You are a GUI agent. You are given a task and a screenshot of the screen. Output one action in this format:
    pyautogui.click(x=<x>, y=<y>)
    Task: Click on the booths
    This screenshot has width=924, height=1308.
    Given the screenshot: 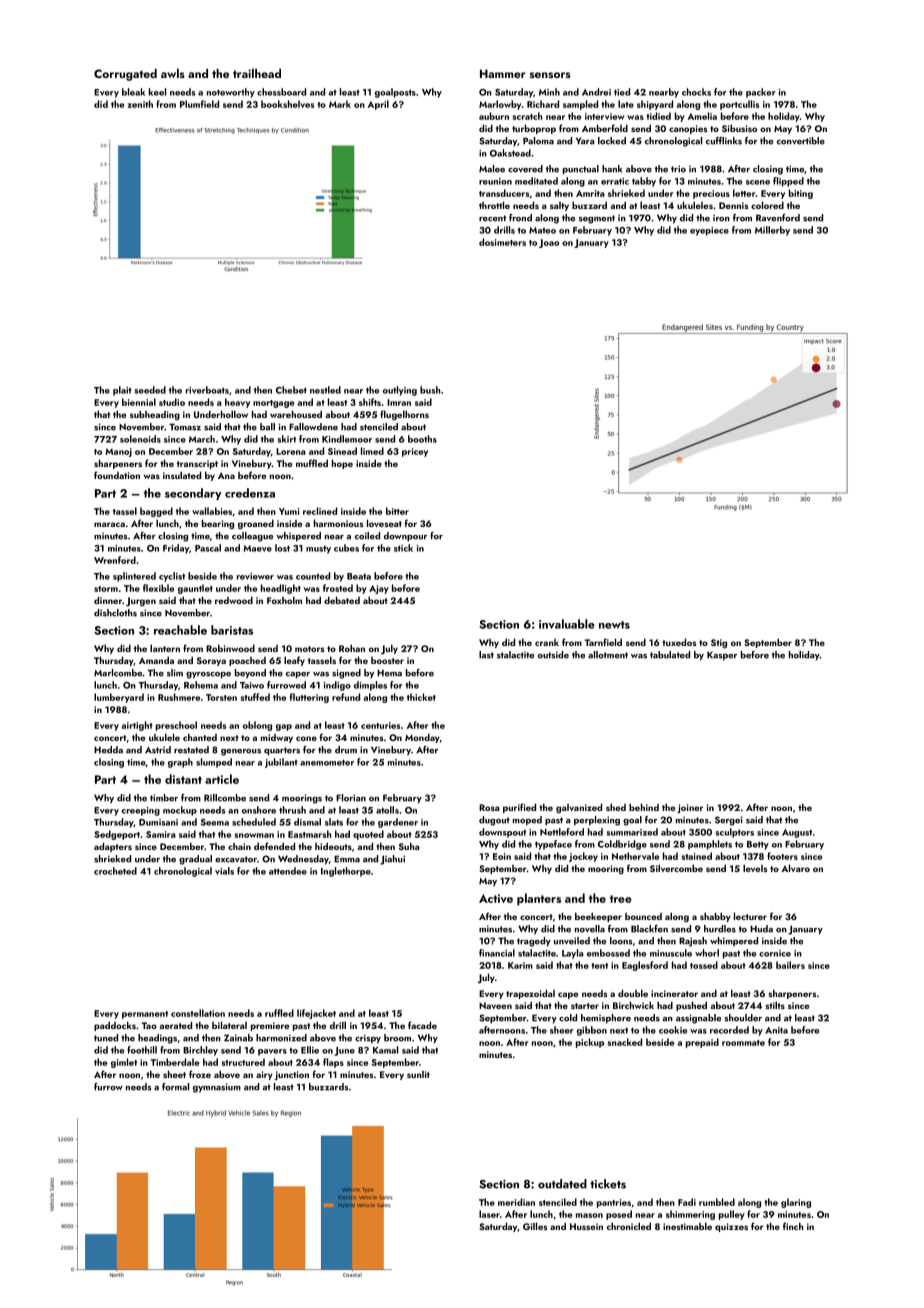 What is the action you would take?
    pyautogui.click(x=422, y=439)
